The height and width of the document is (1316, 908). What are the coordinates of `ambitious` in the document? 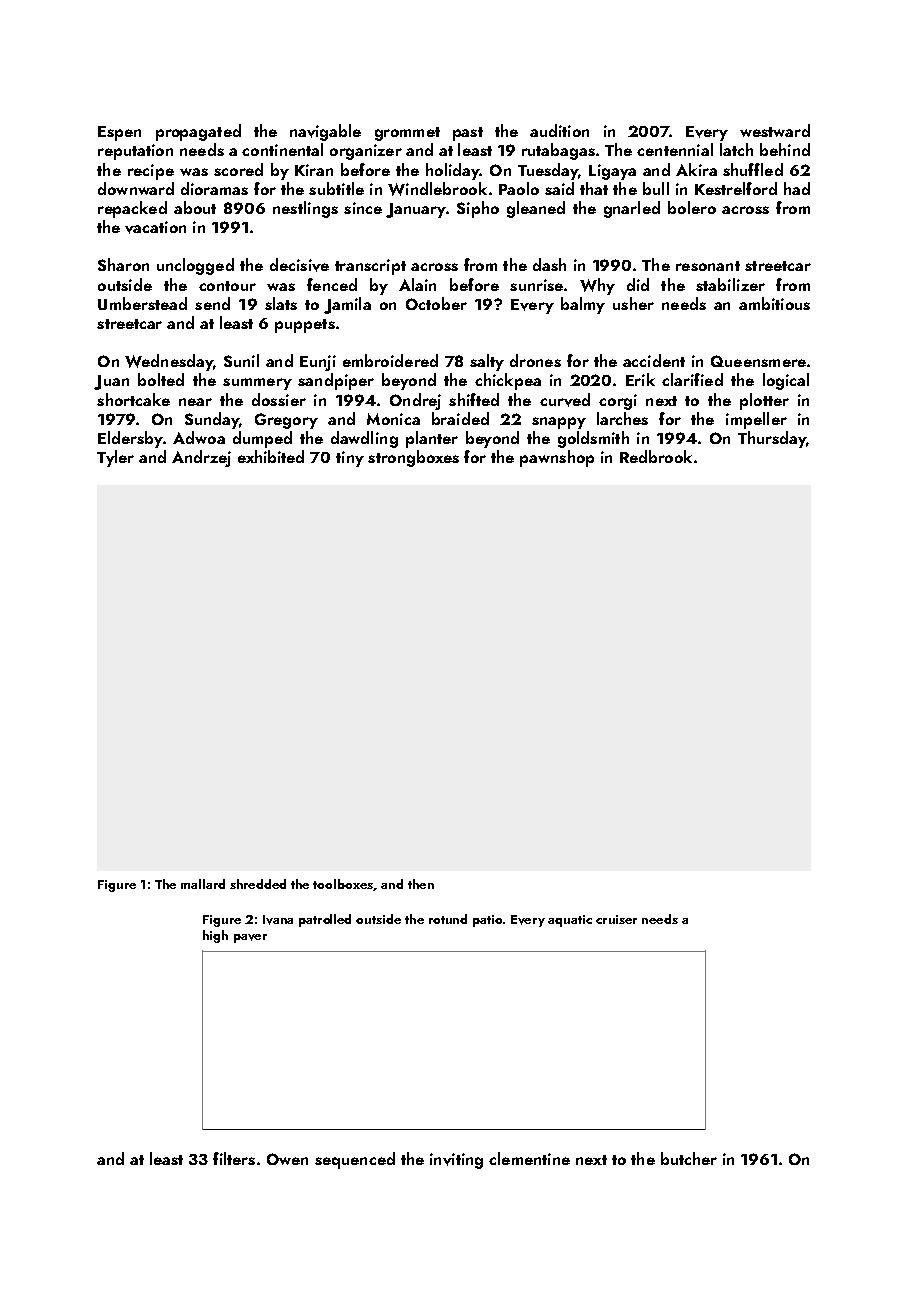 It's located at (774, 303).
